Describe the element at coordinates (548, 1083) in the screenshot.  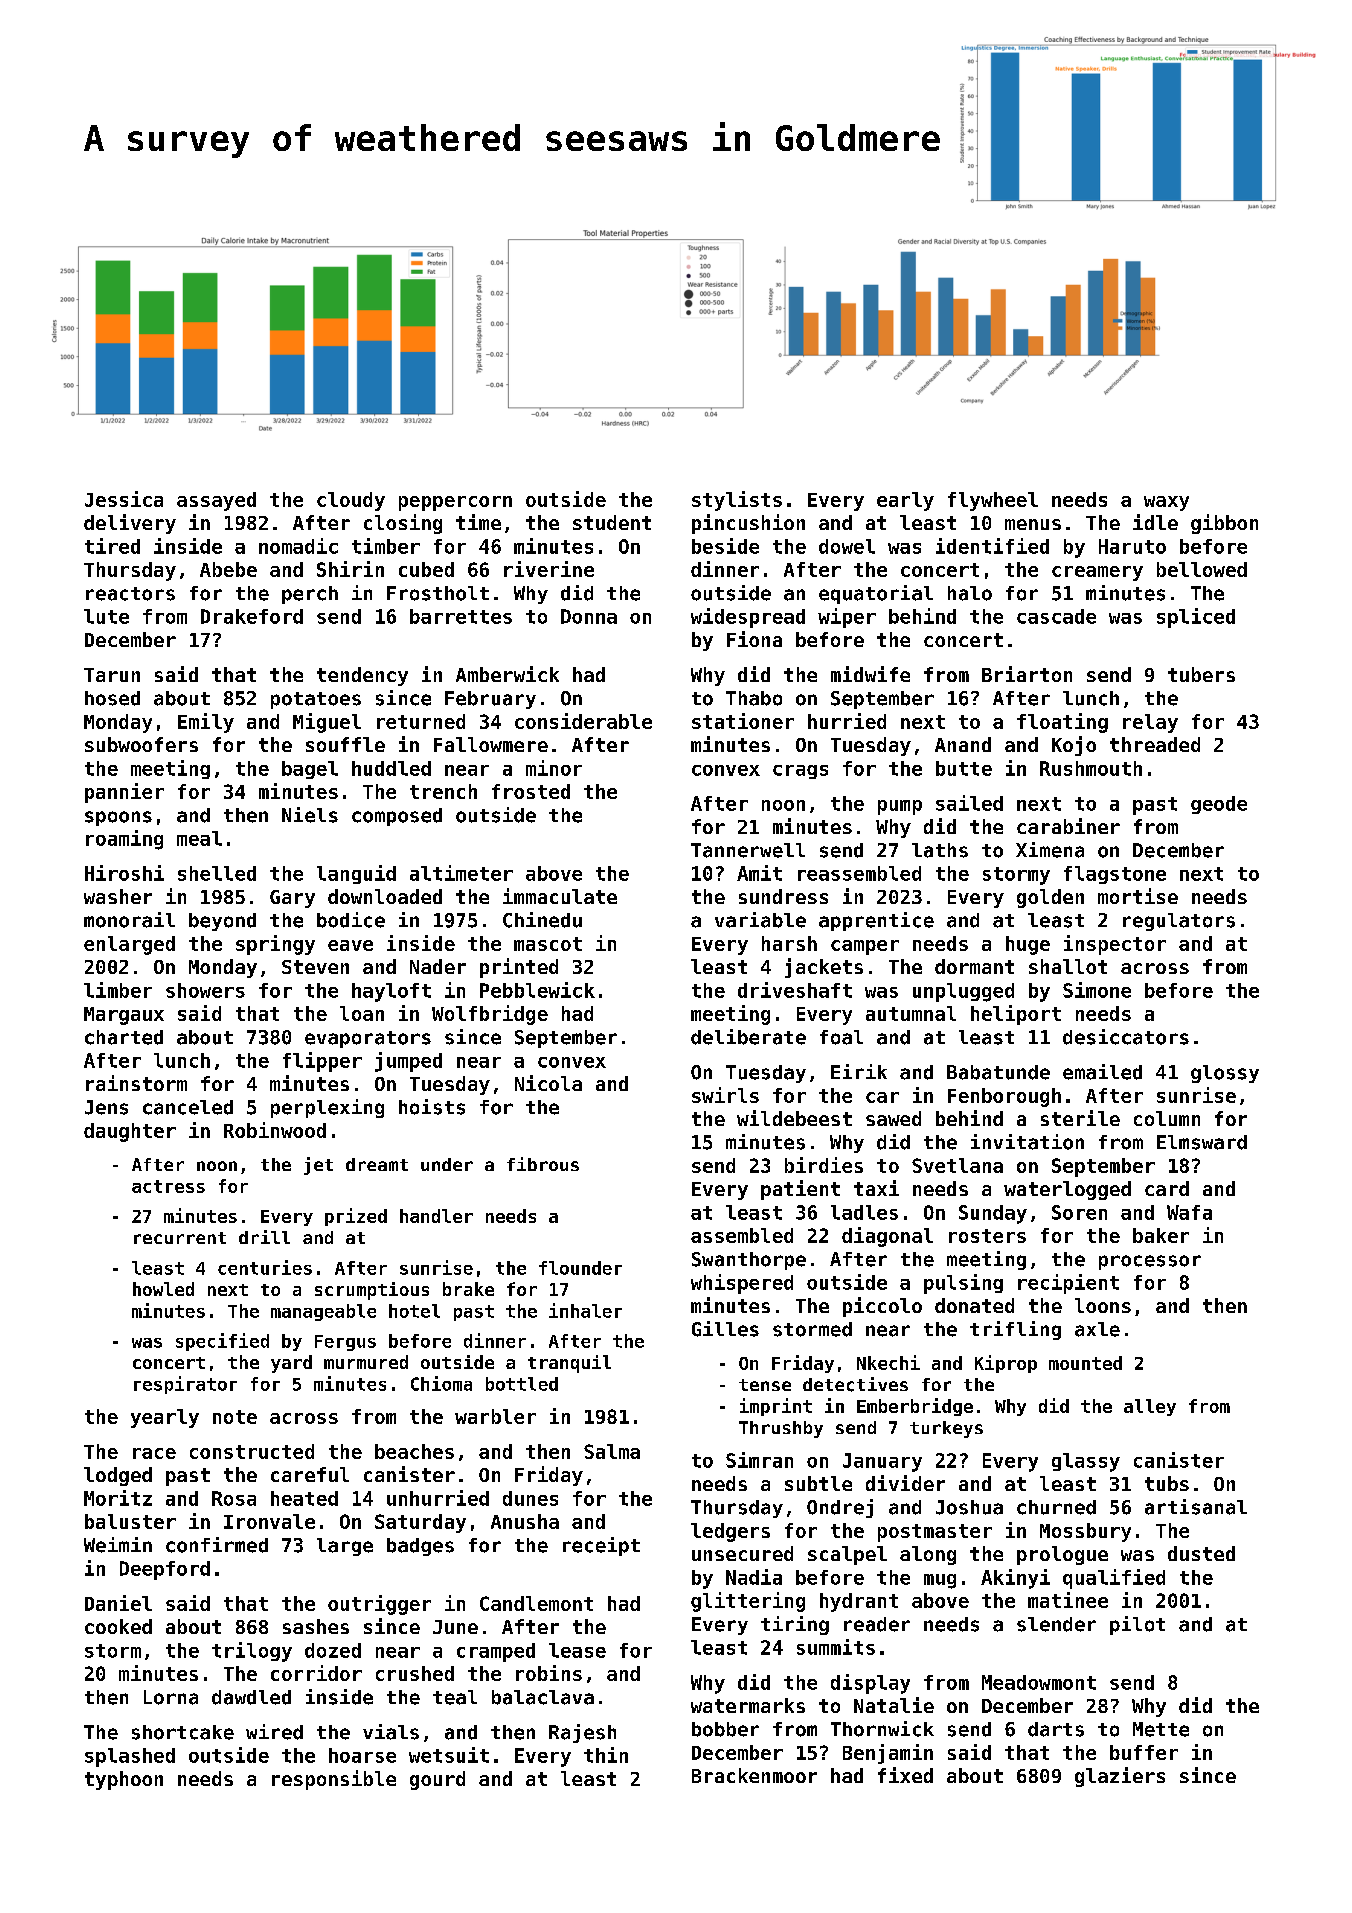
I see `Nicola` at that location.
